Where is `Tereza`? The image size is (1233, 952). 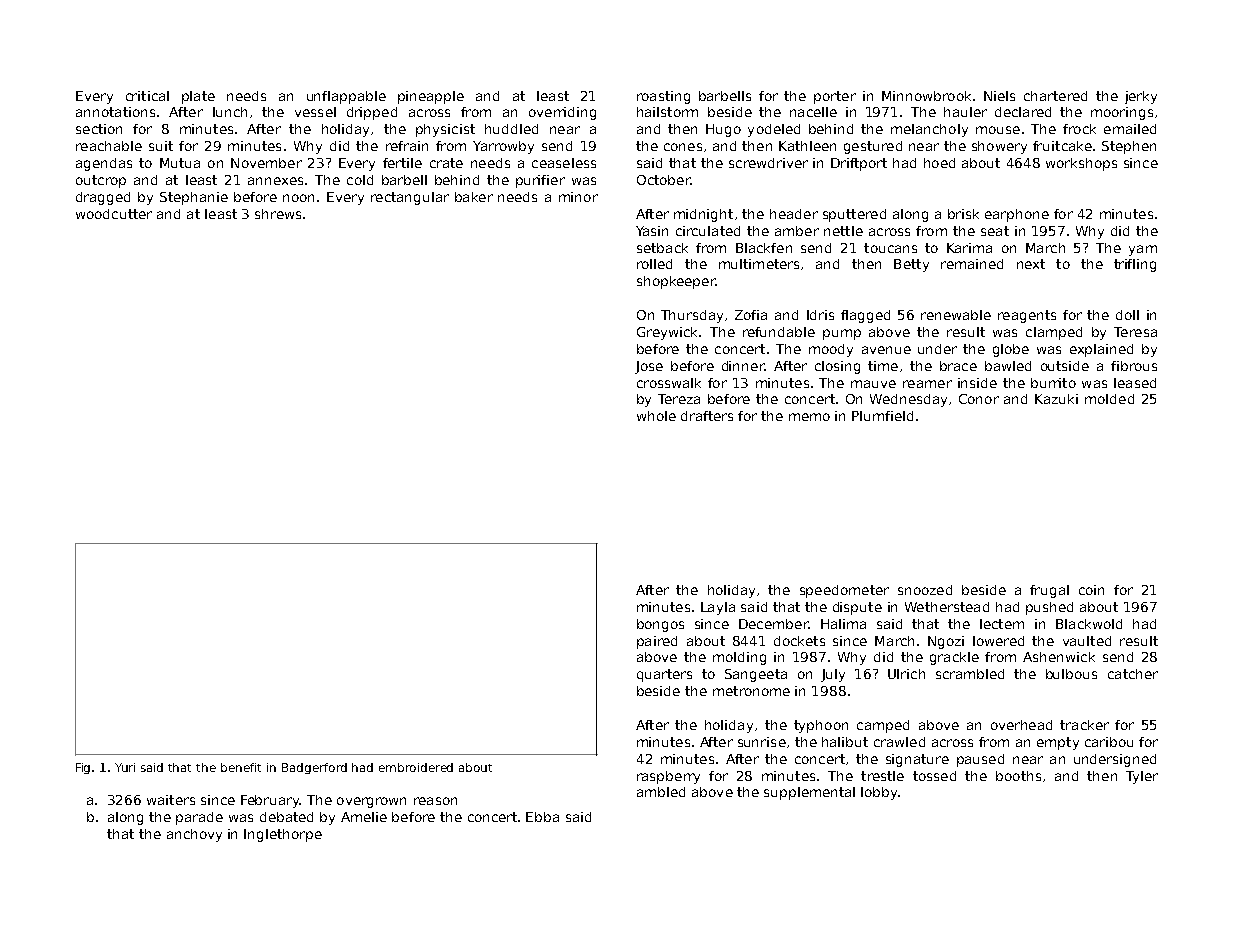 Tereza is located at coordinates (679, 399).
